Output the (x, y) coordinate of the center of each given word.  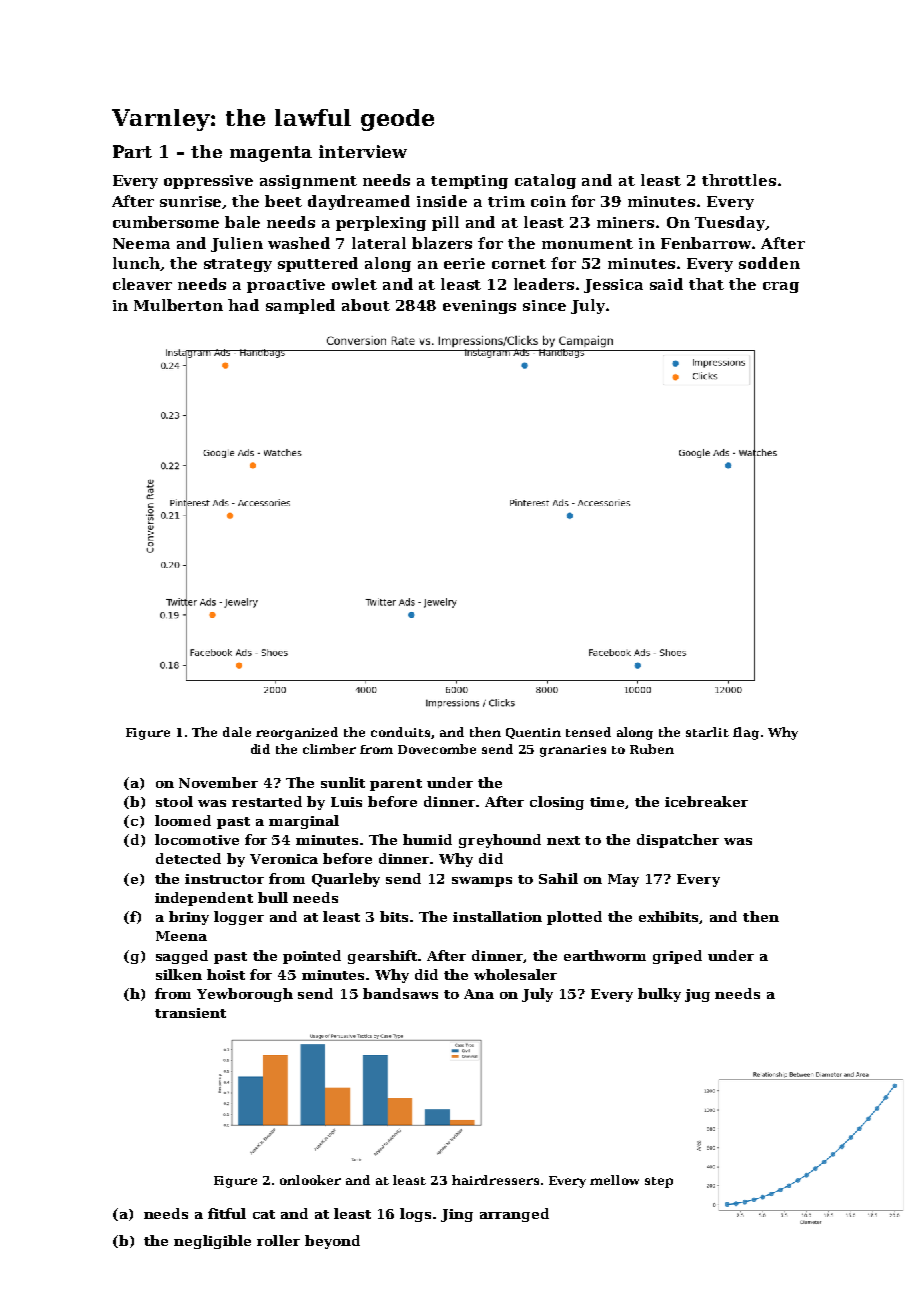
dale (237, 732)
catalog (545, 181)
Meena (181, 936)
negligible (212, 1242)
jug (697, 995)
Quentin (533, 733)
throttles (739, 180)
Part (132, 151)
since (544, 305)
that (706, 284)
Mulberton (178, 305)
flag (746, 733)
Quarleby (346, 880)
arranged (514, 1215)
